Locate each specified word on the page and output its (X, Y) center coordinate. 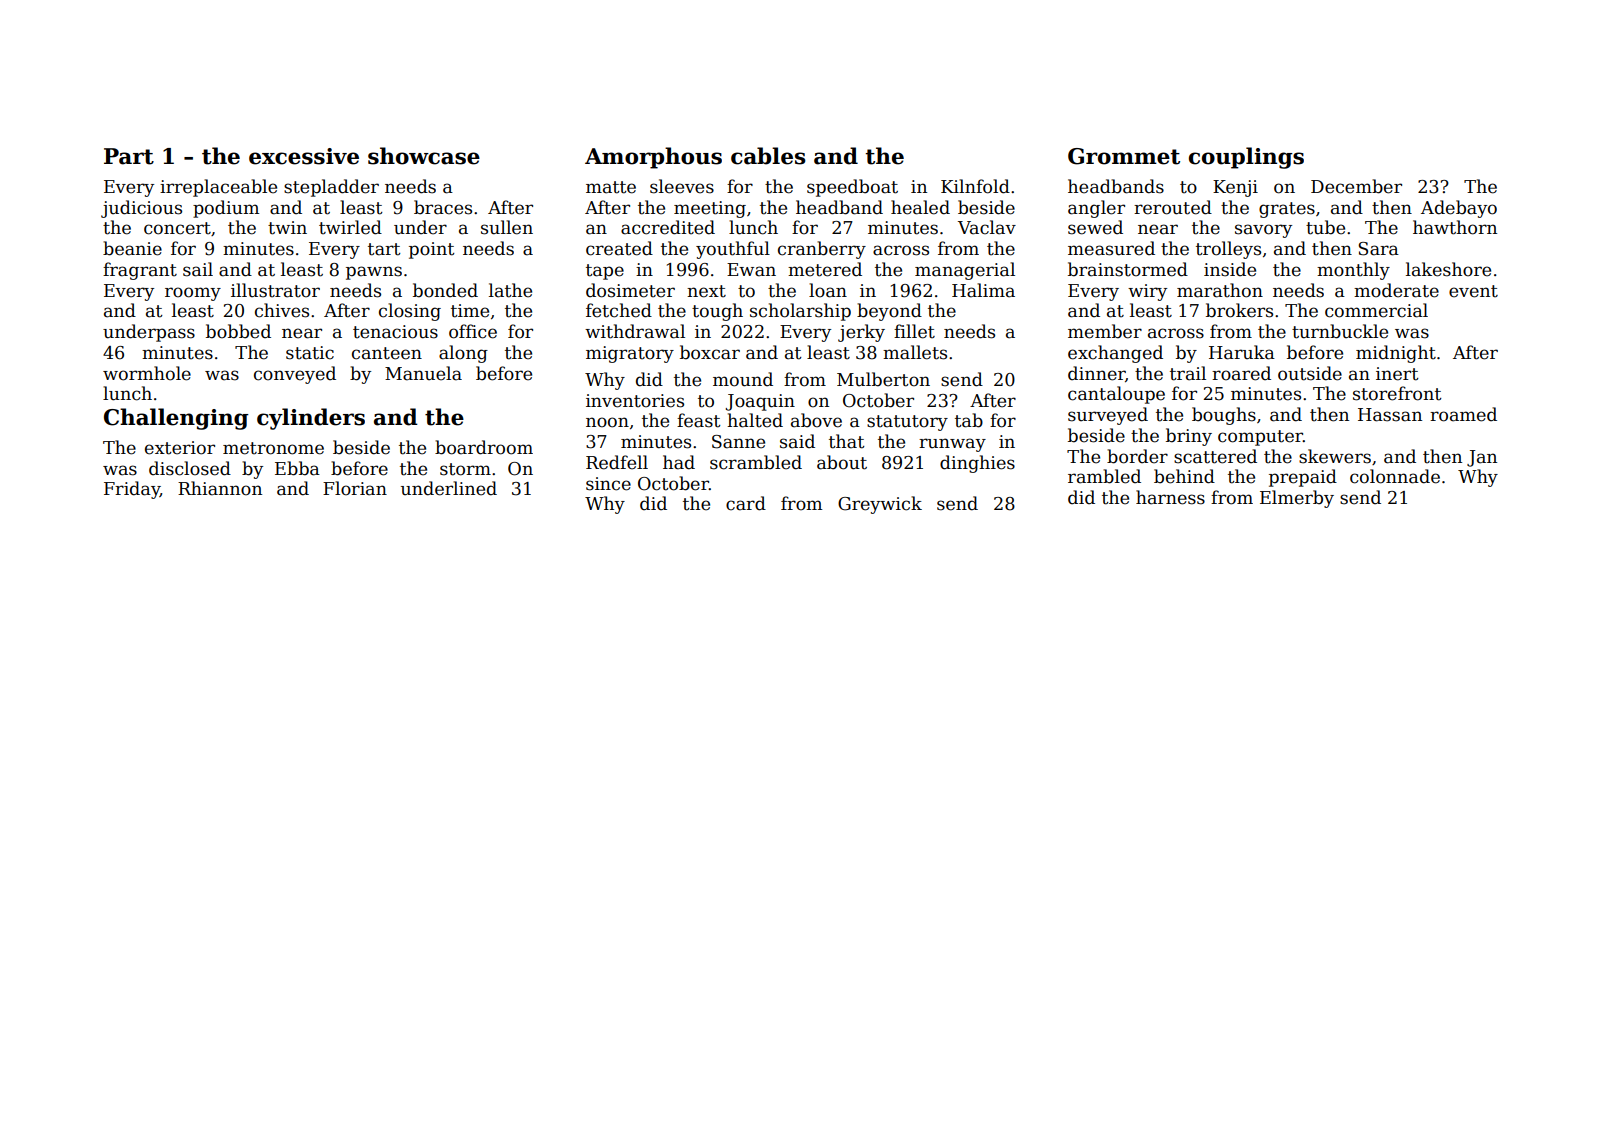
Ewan (751, 270)
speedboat (852, 188)
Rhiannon (220, 488)
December (1356, 186)
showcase (424, 156)
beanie (132, 248)
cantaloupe (1116, 395)
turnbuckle (1340, 331)
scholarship (800, 312)
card (746, 503)
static (310, 353)
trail (1188, 373)
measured (1111, 248)
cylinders (311, 419)
